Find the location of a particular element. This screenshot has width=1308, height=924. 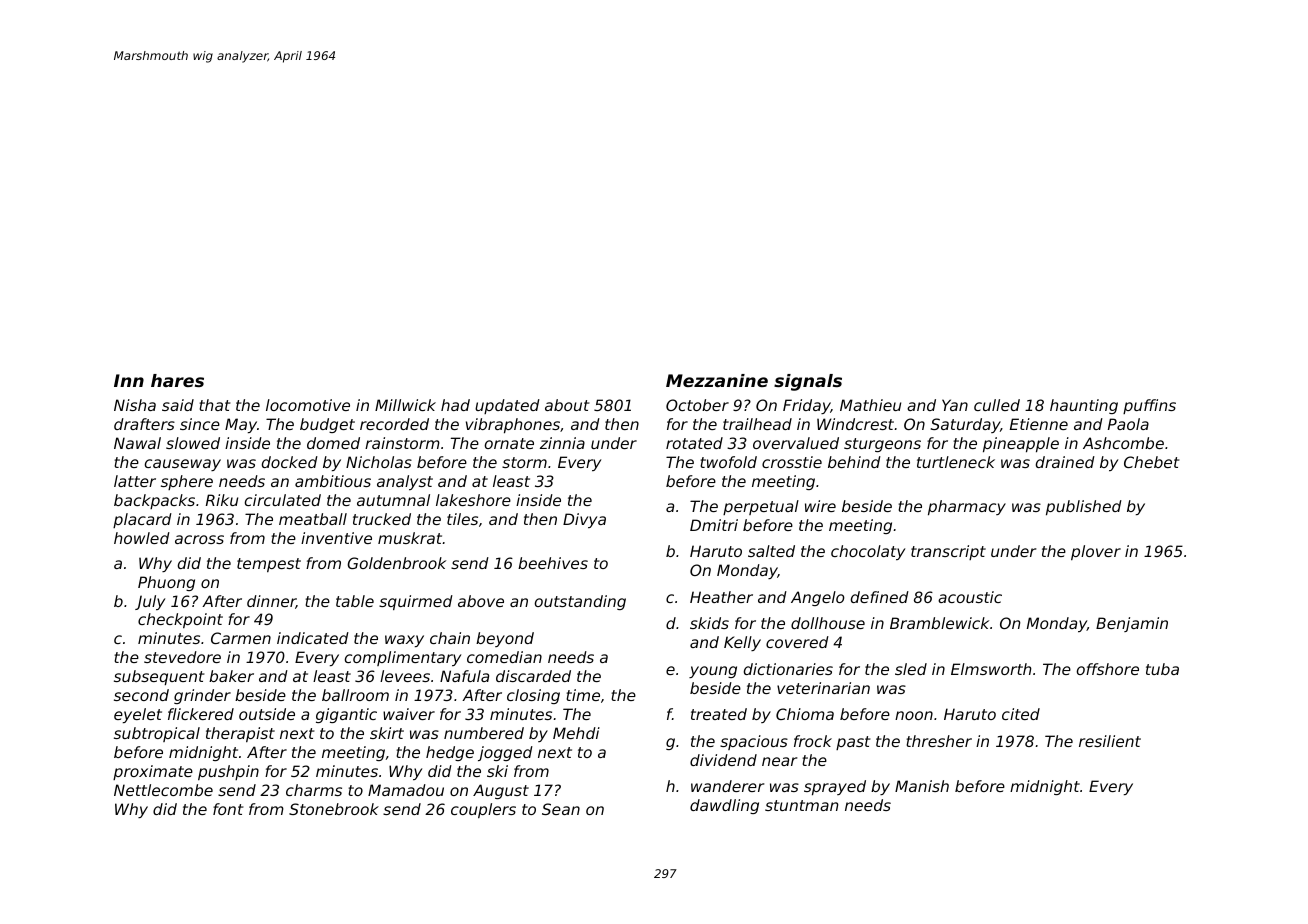

Carmen is located at coordinates (241, 638).
